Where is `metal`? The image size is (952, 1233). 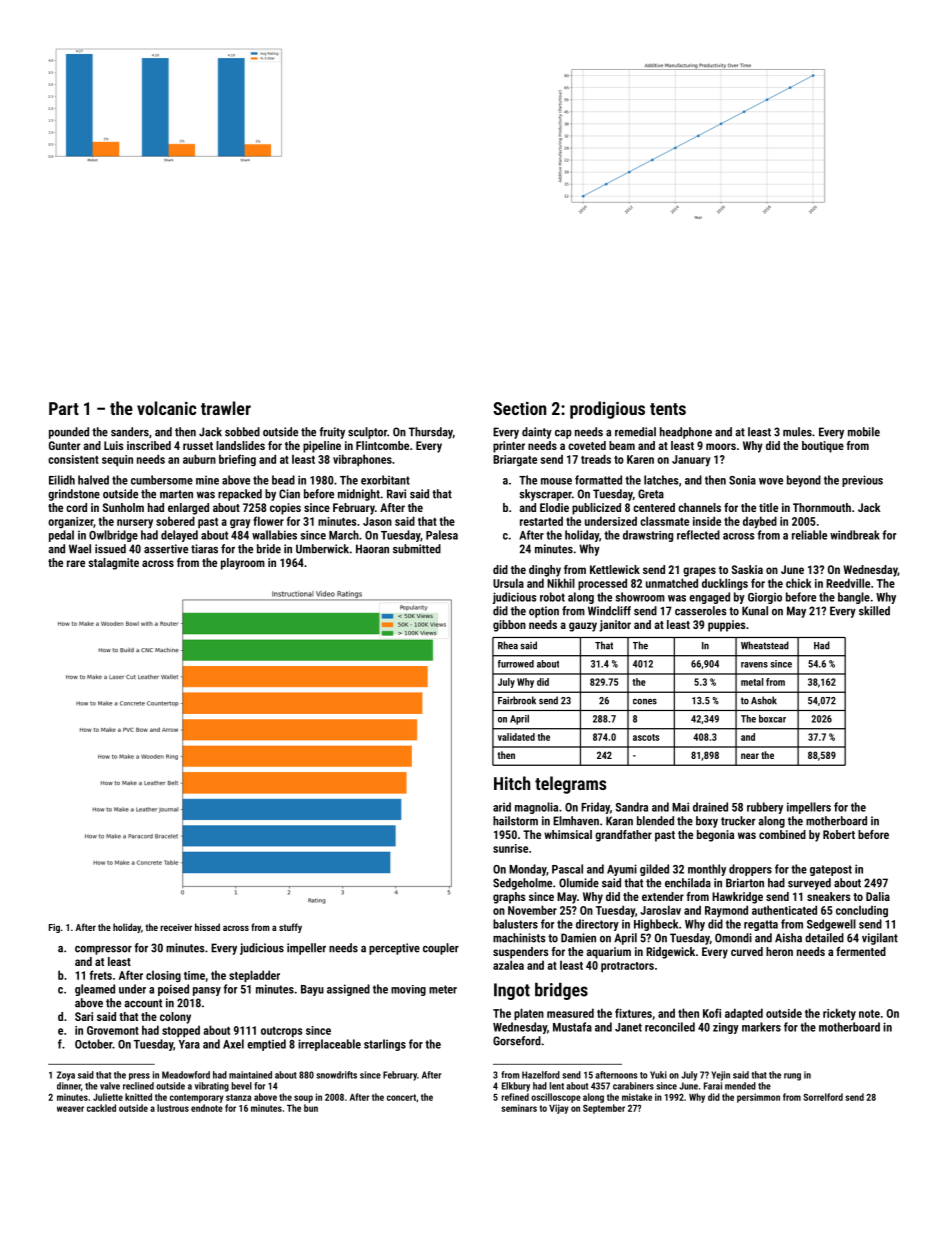 metal is located at coordinates (752, 682).
